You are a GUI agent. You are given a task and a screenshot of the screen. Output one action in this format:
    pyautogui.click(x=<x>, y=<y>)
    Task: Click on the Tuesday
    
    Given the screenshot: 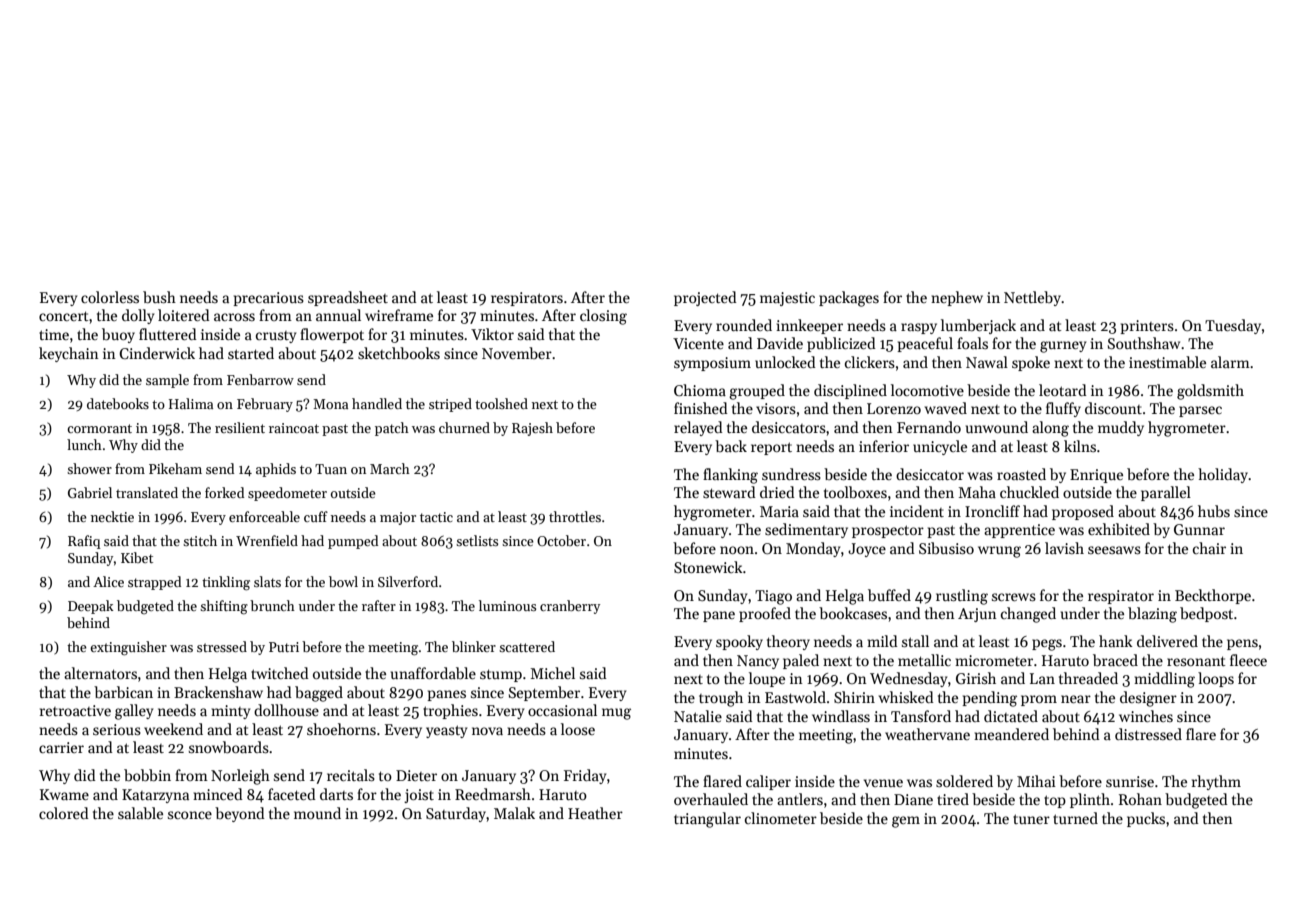 What is the action you would take?
    pyautogui.click(x=1233, y=326)
